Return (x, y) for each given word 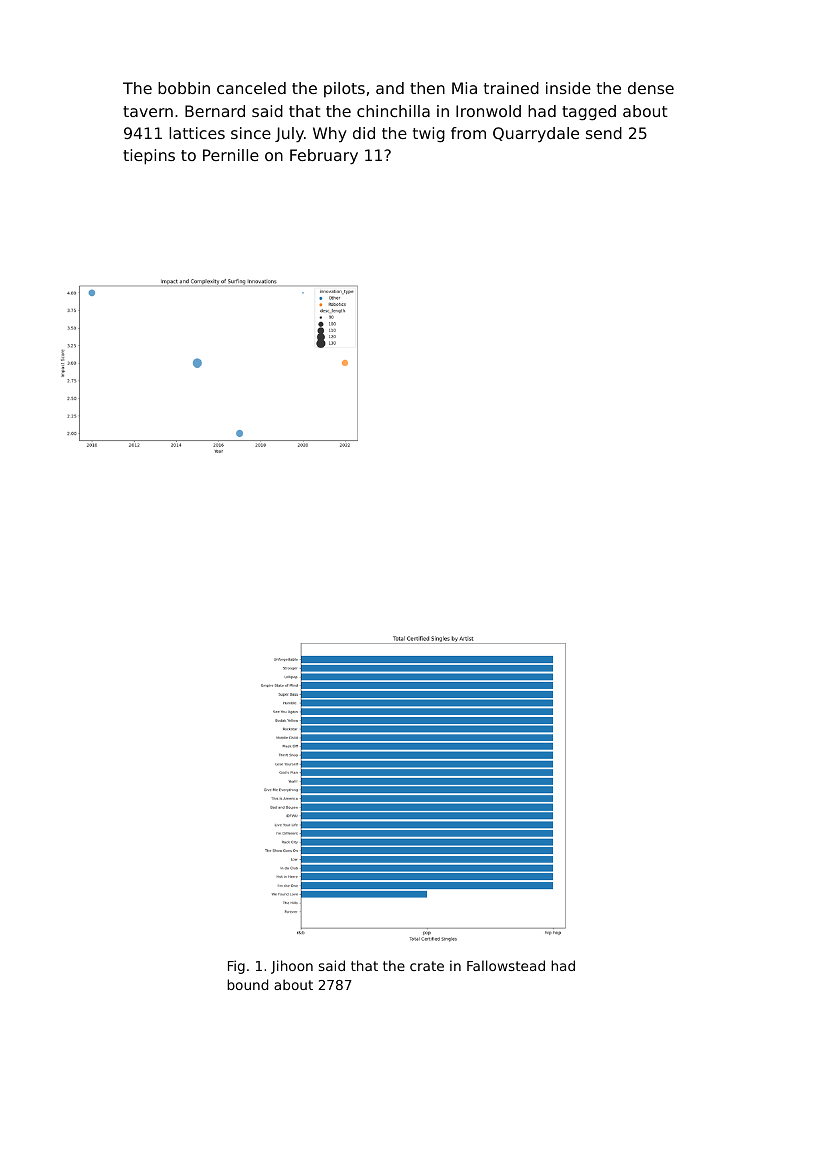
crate (427, 966)
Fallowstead (506, 965)
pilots (344, 89)
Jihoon (292, 967)
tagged (589, 113)
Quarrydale (536, 135)
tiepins (149, 157)
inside (568, 88)
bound (247, 984)
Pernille (231, 155)
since (251, 133)
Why (330, 135)
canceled (251, 88)
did (364, 133)
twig (429, 135)
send (604, 133)
